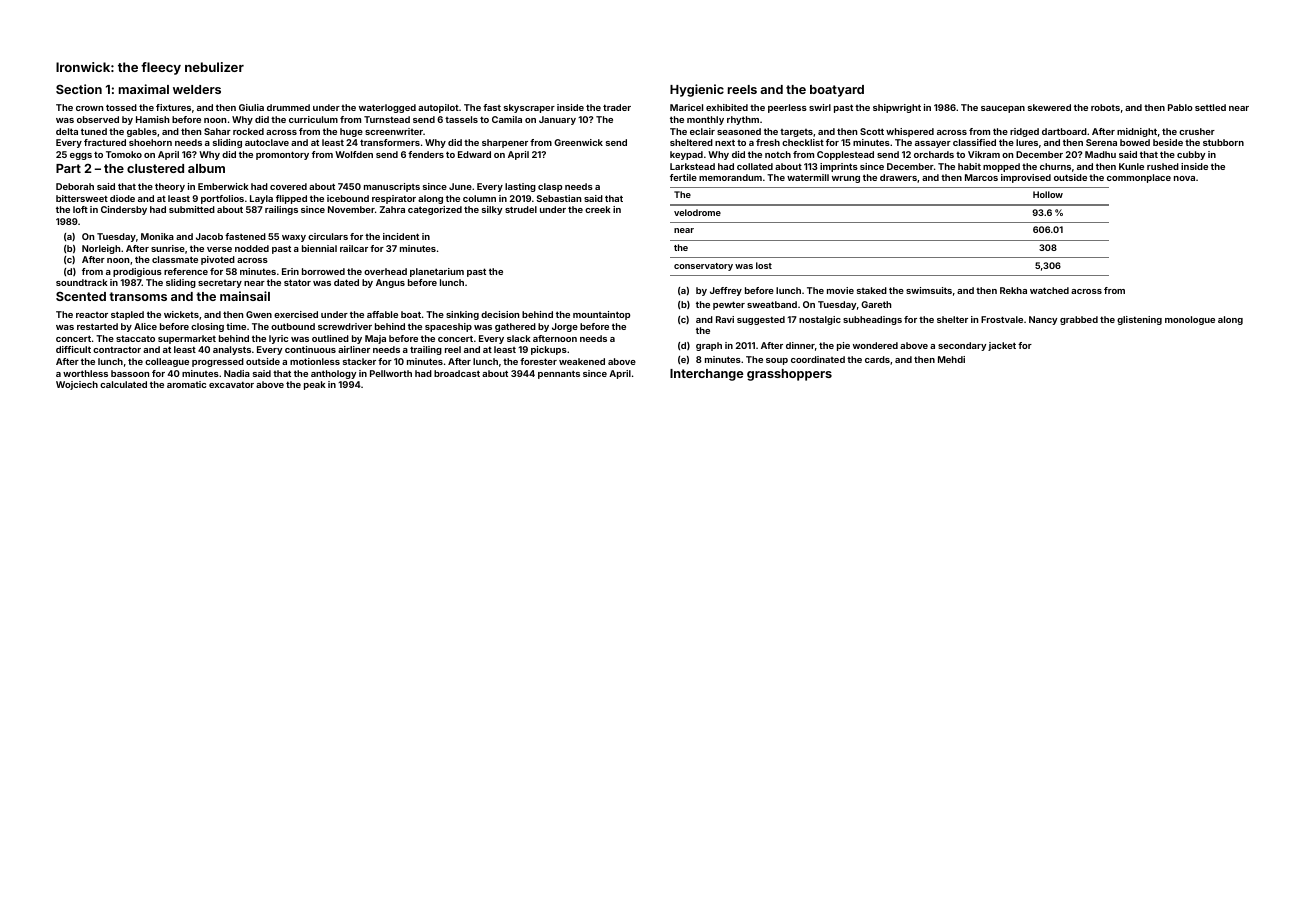  What do you see at coordinates (617, 107) in the page?
I see `trader` at bounding box center [617, 107].
